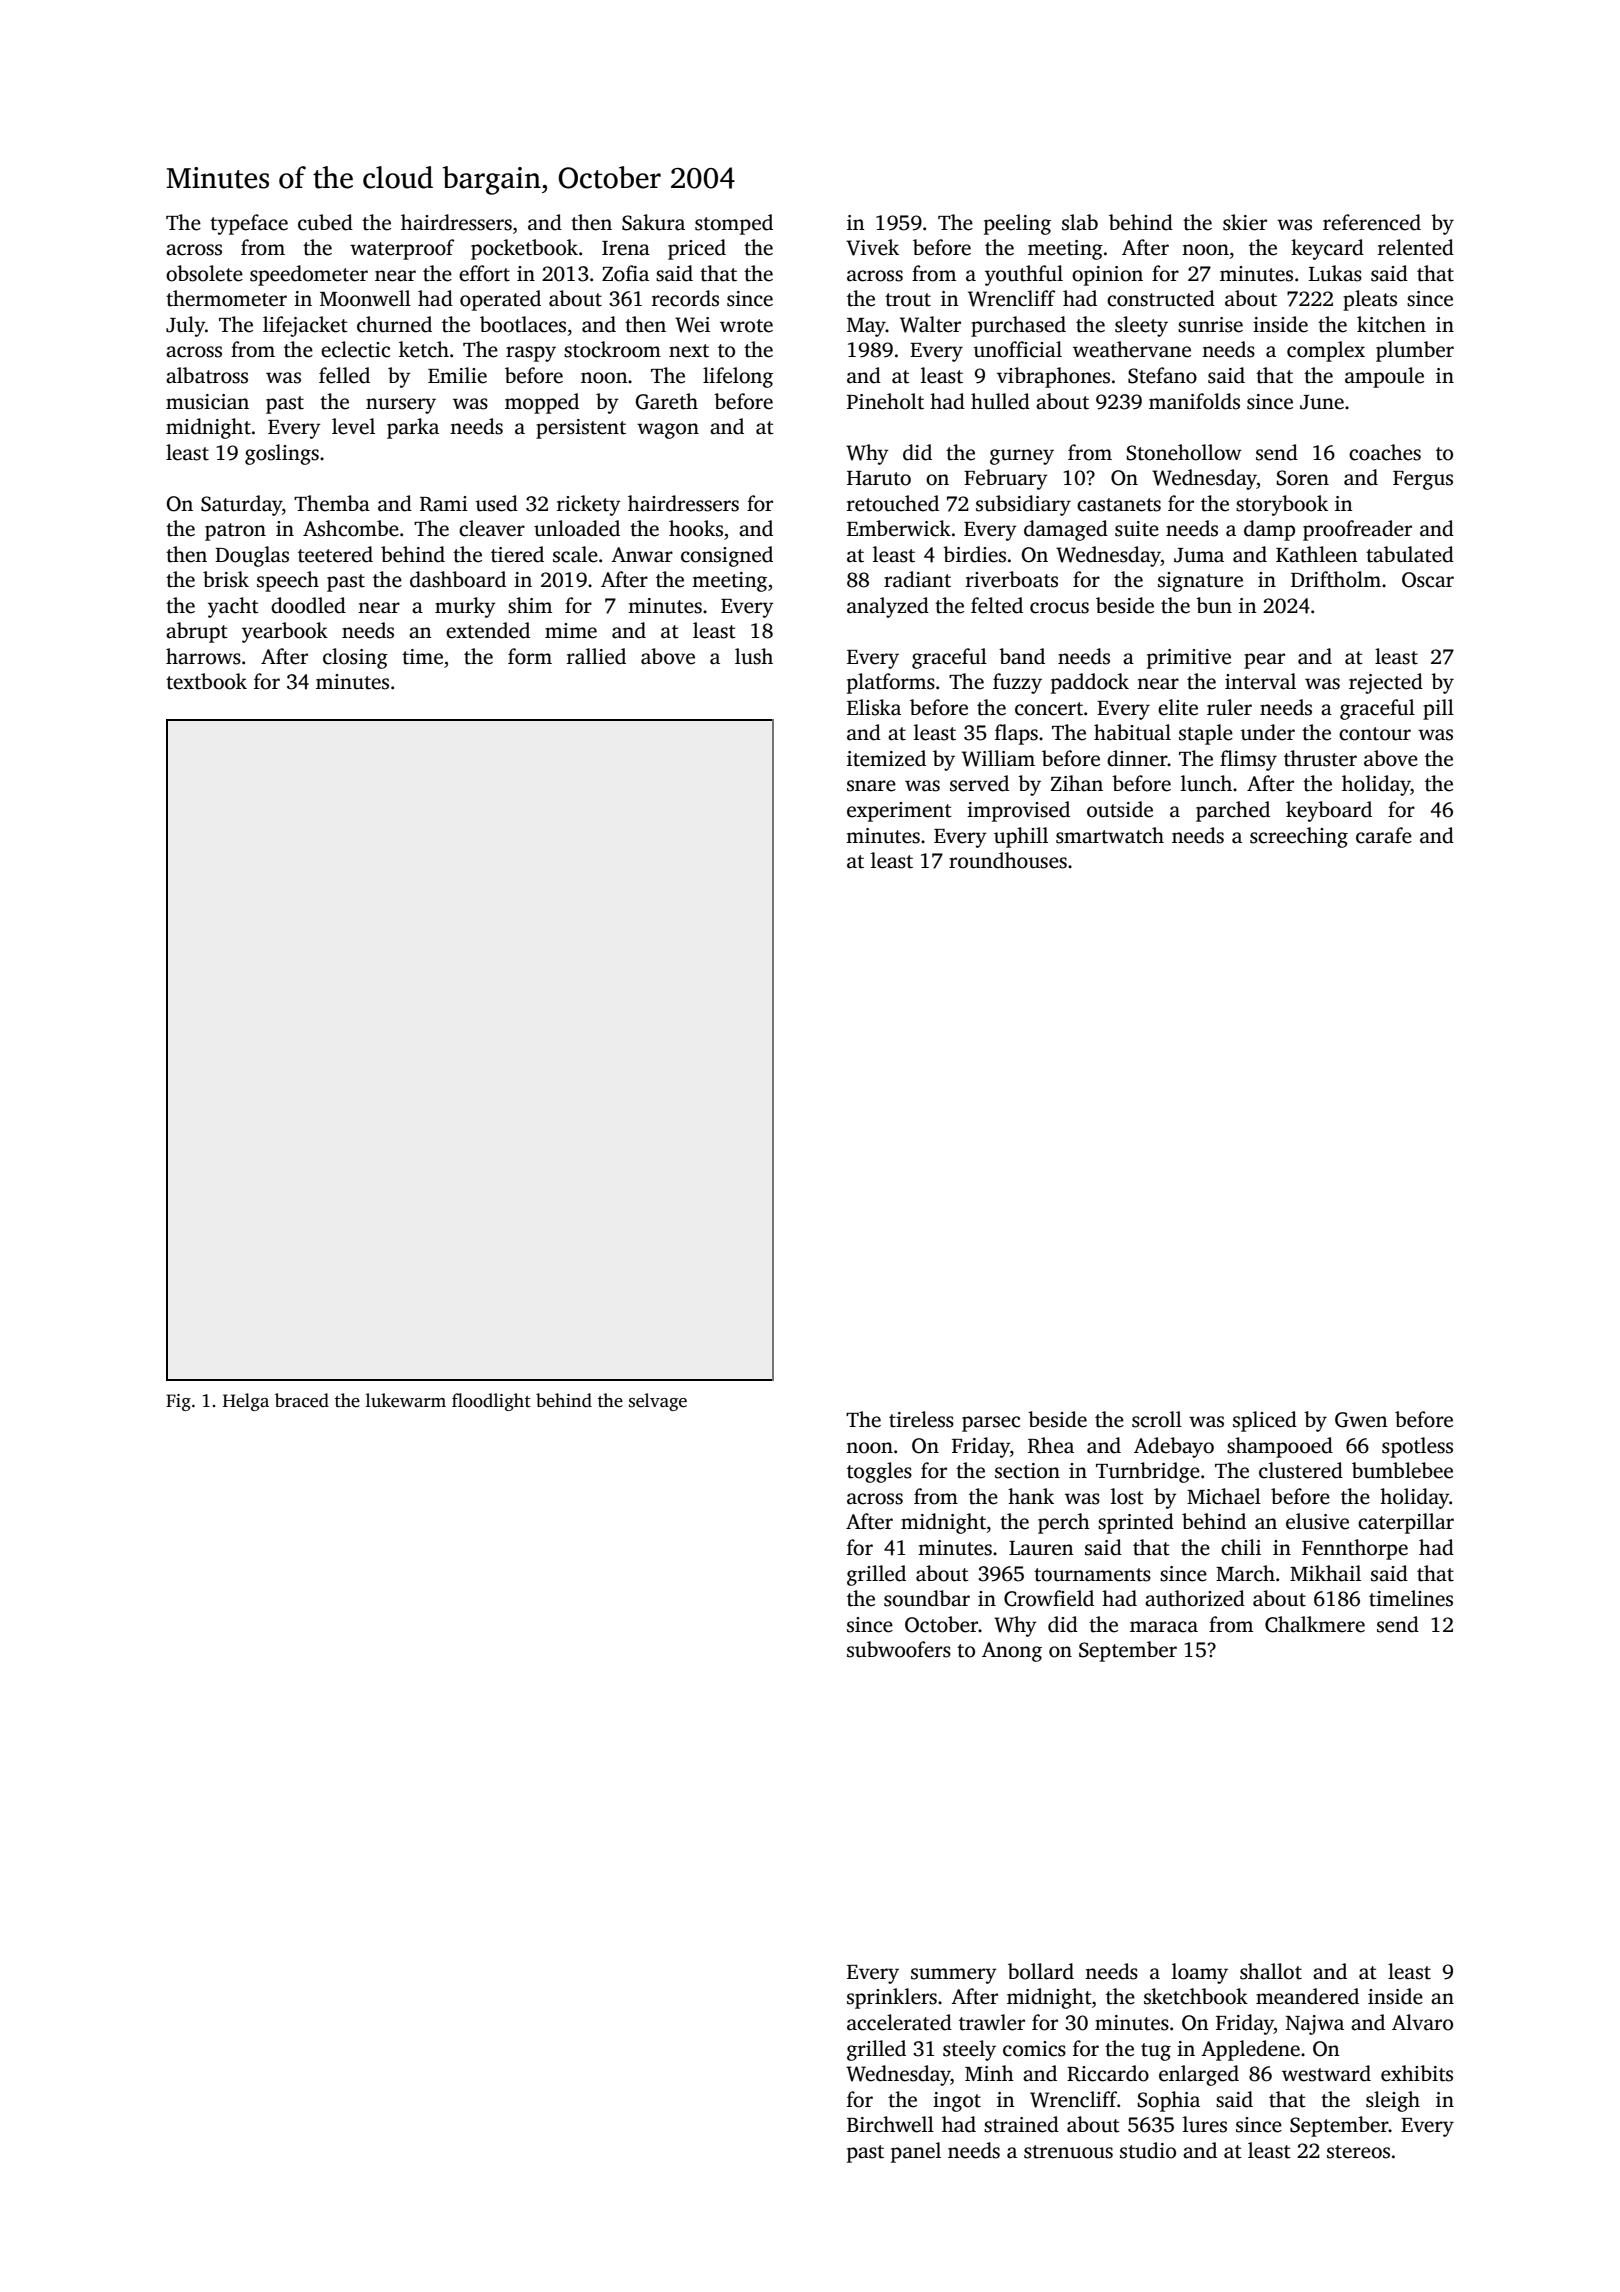  I want to click on patron, so click(235, 532).
